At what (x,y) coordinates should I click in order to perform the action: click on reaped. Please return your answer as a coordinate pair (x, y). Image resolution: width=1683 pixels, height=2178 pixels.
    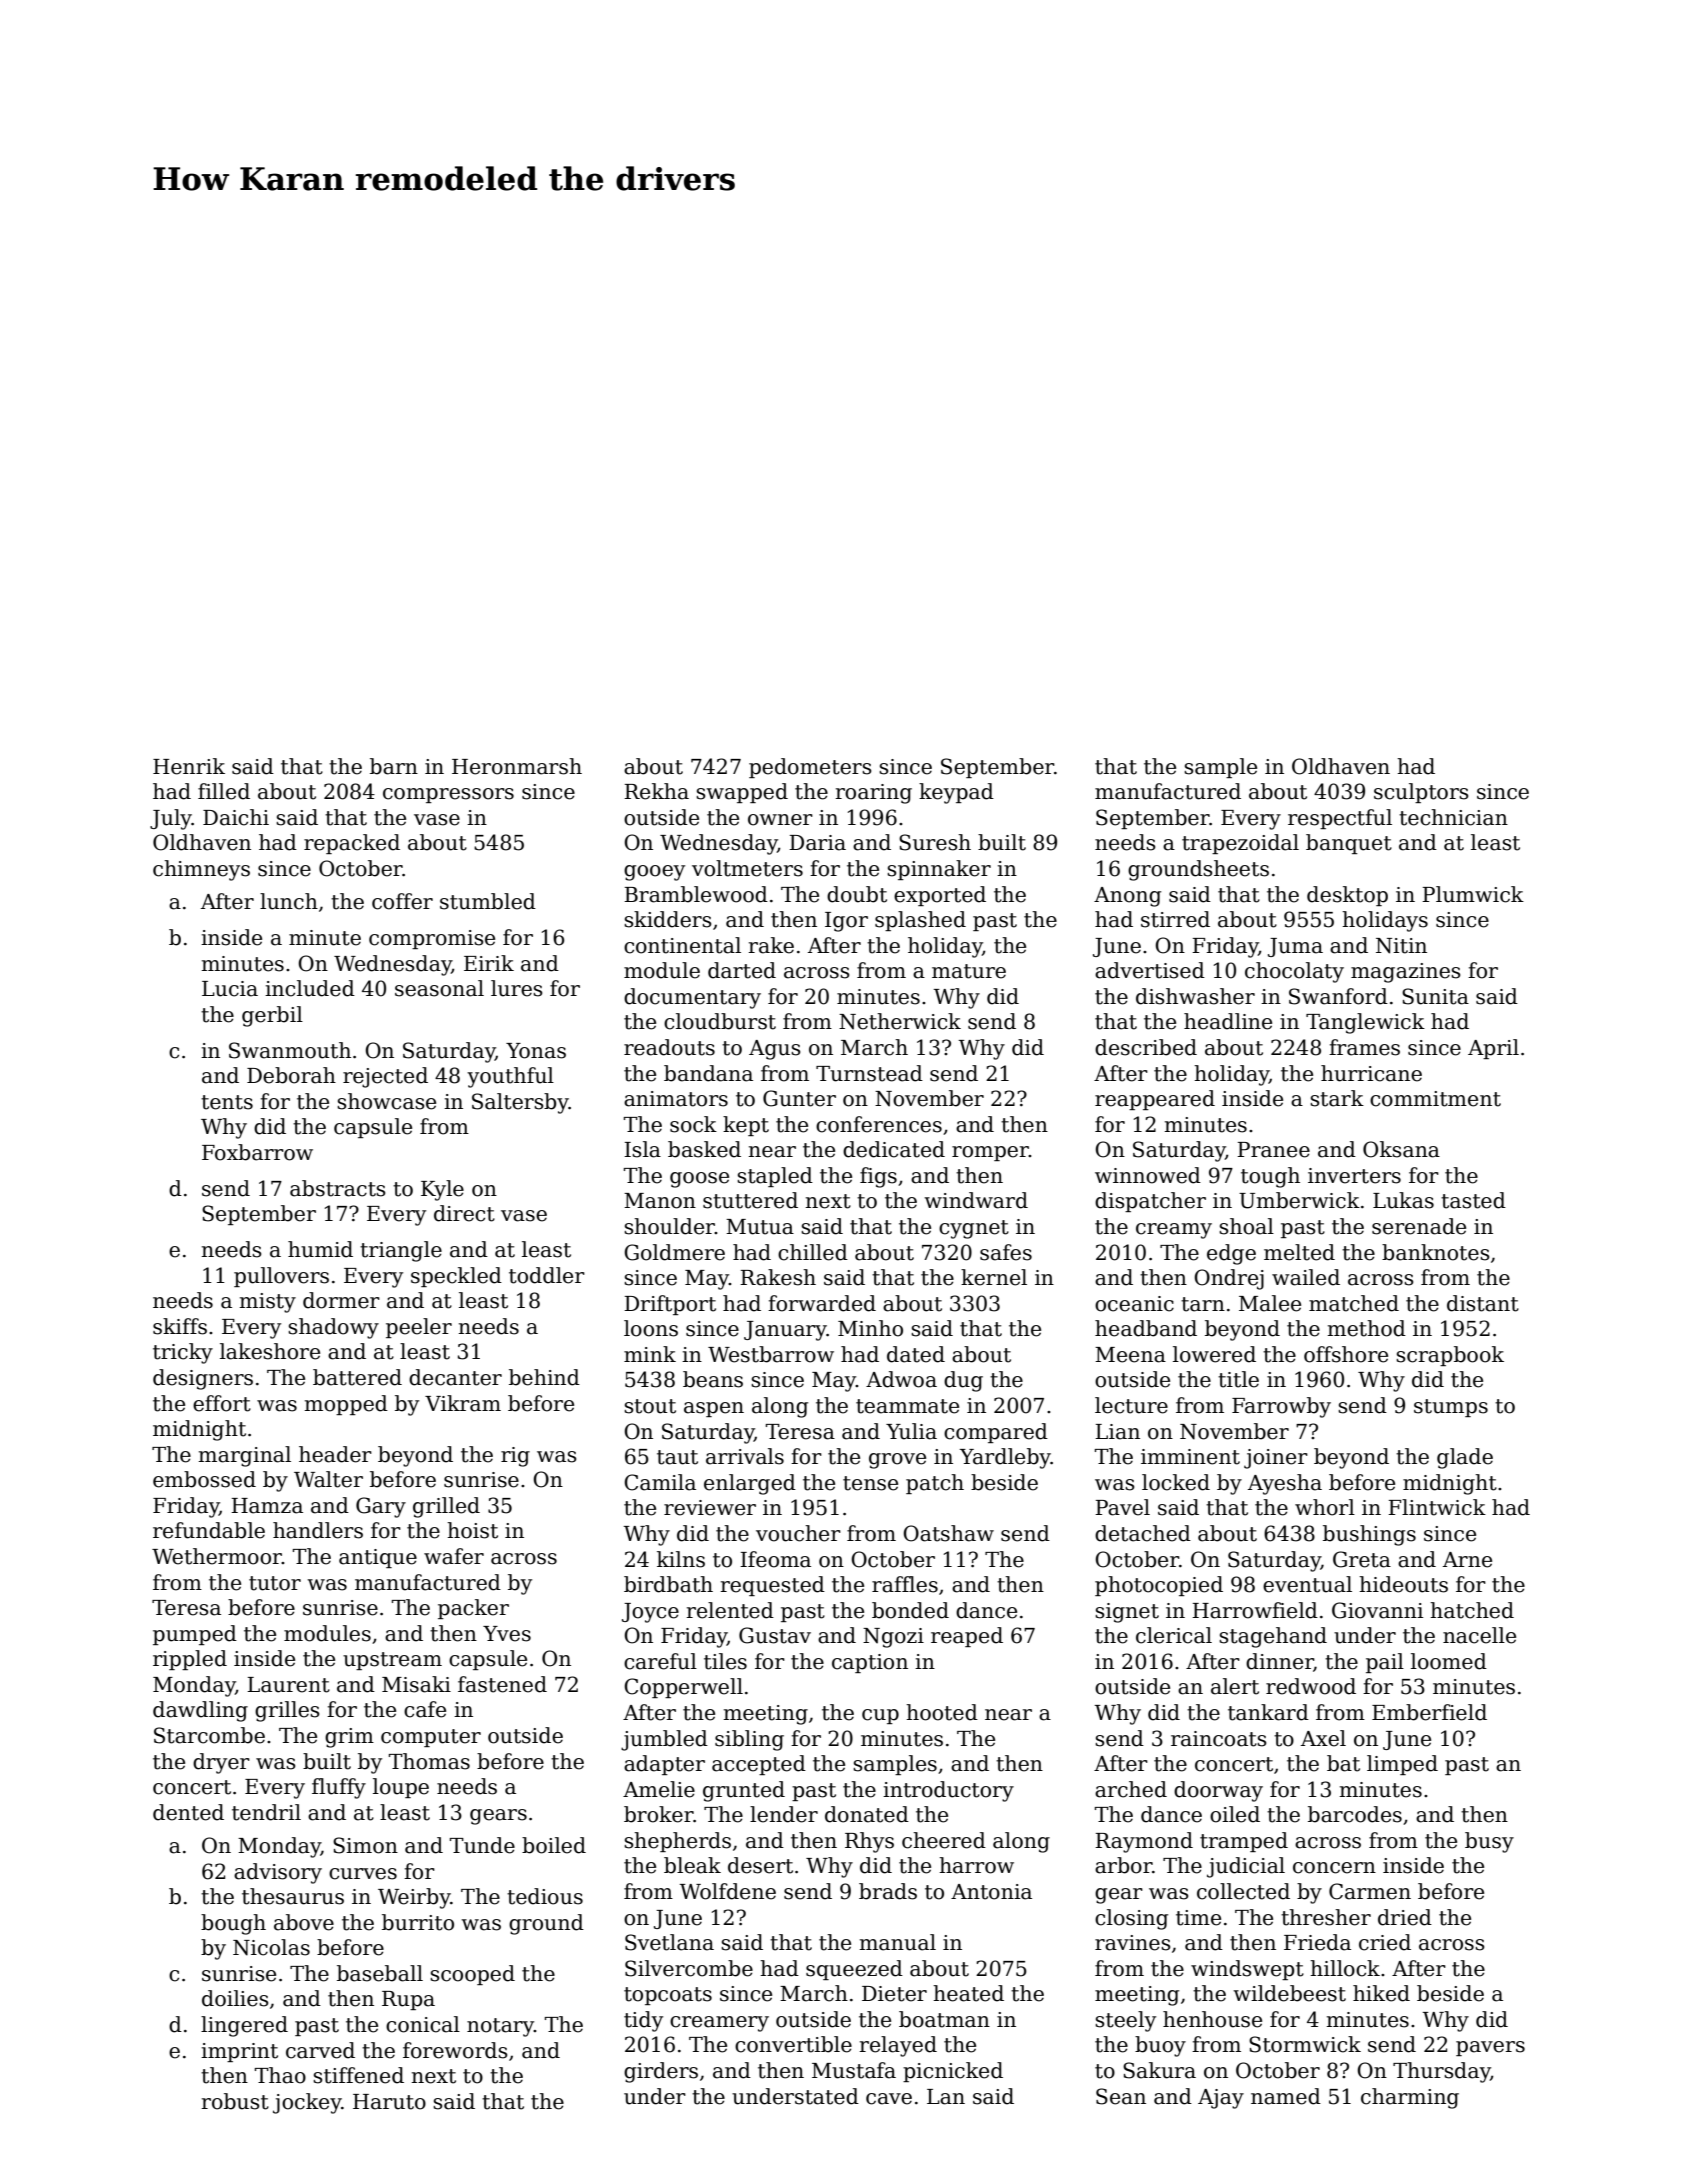
    Looking at the image, I should click on (967, 1637).
